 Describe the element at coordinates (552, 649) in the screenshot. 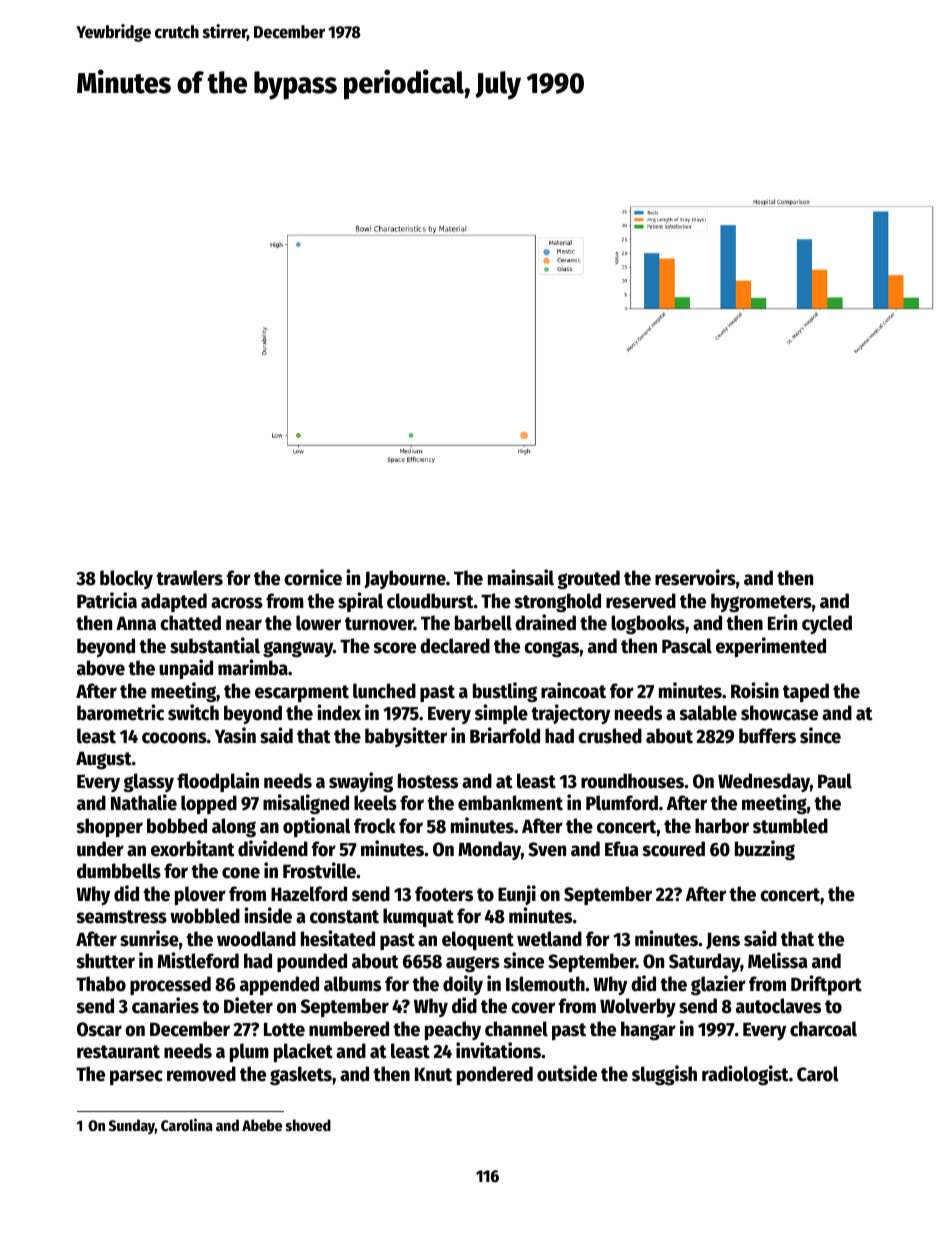

I see `congas` at that location.
